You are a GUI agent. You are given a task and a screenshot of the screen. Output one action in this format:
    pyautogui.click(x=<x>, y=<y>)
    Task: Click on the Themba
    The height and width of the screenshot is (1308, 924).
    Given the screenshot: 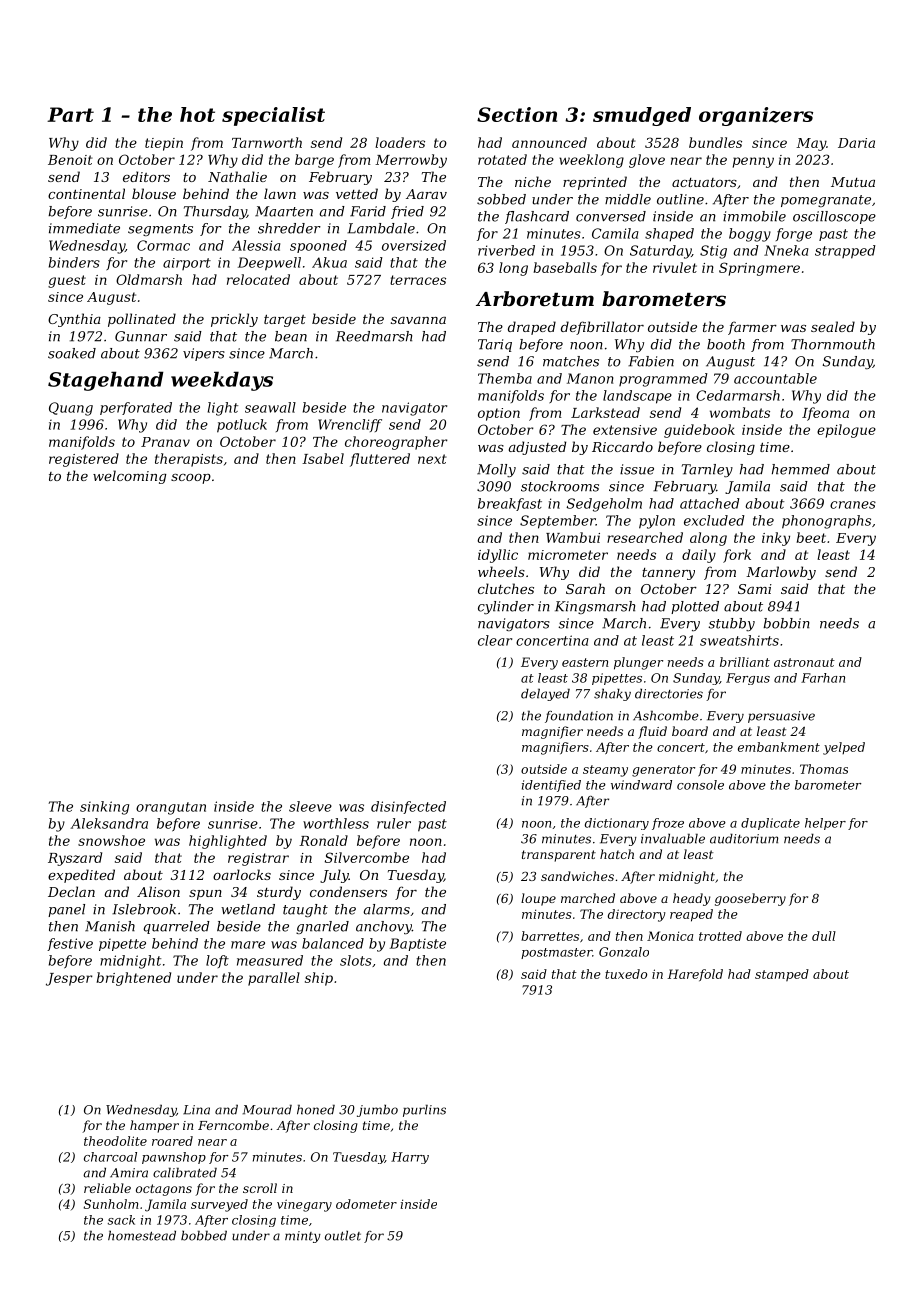 What is the action you would take?
    pyautogui.click(x=505, y=378)
